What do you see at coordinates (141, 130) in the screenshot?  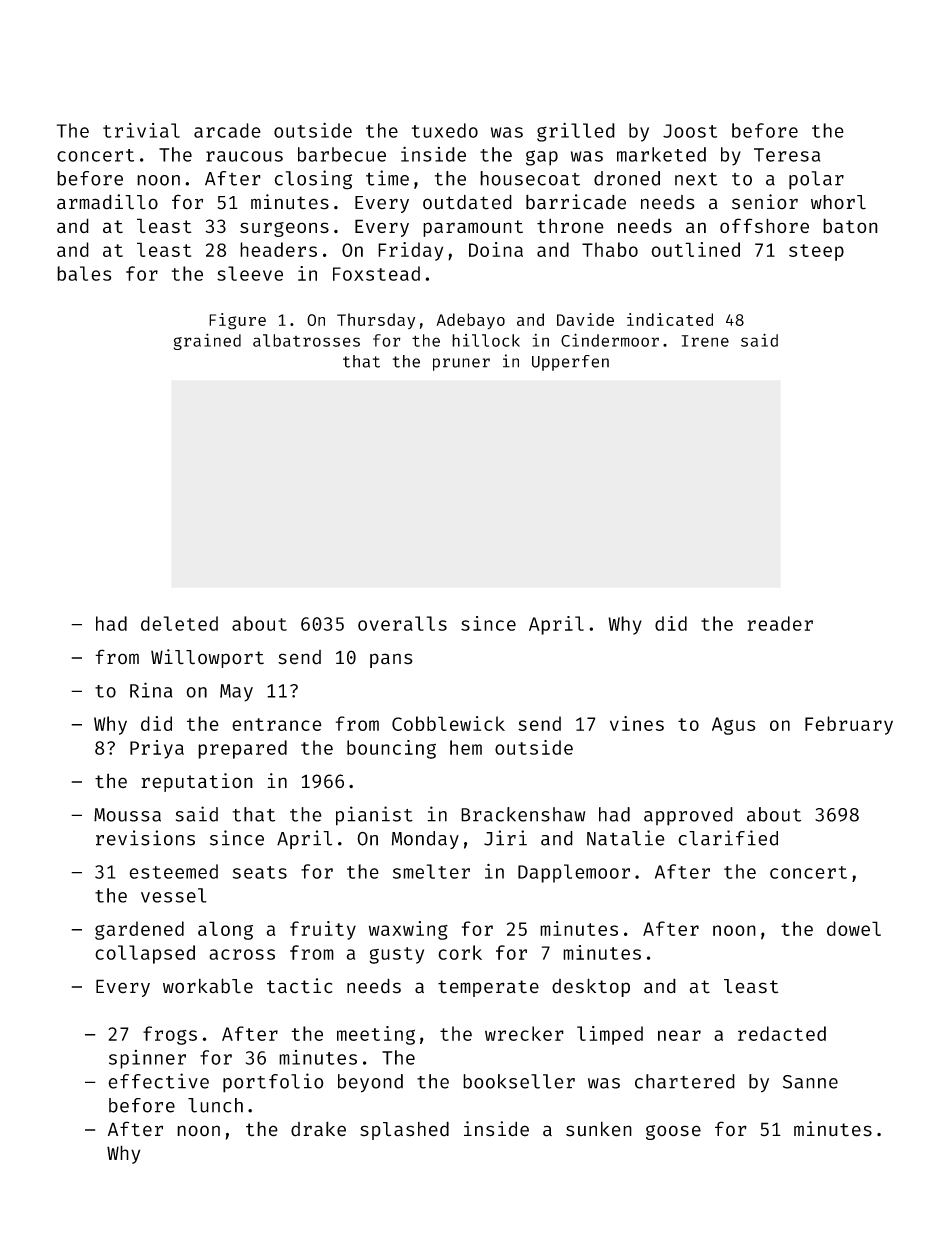 I see `trivial` at bounding box center [141, 130].
